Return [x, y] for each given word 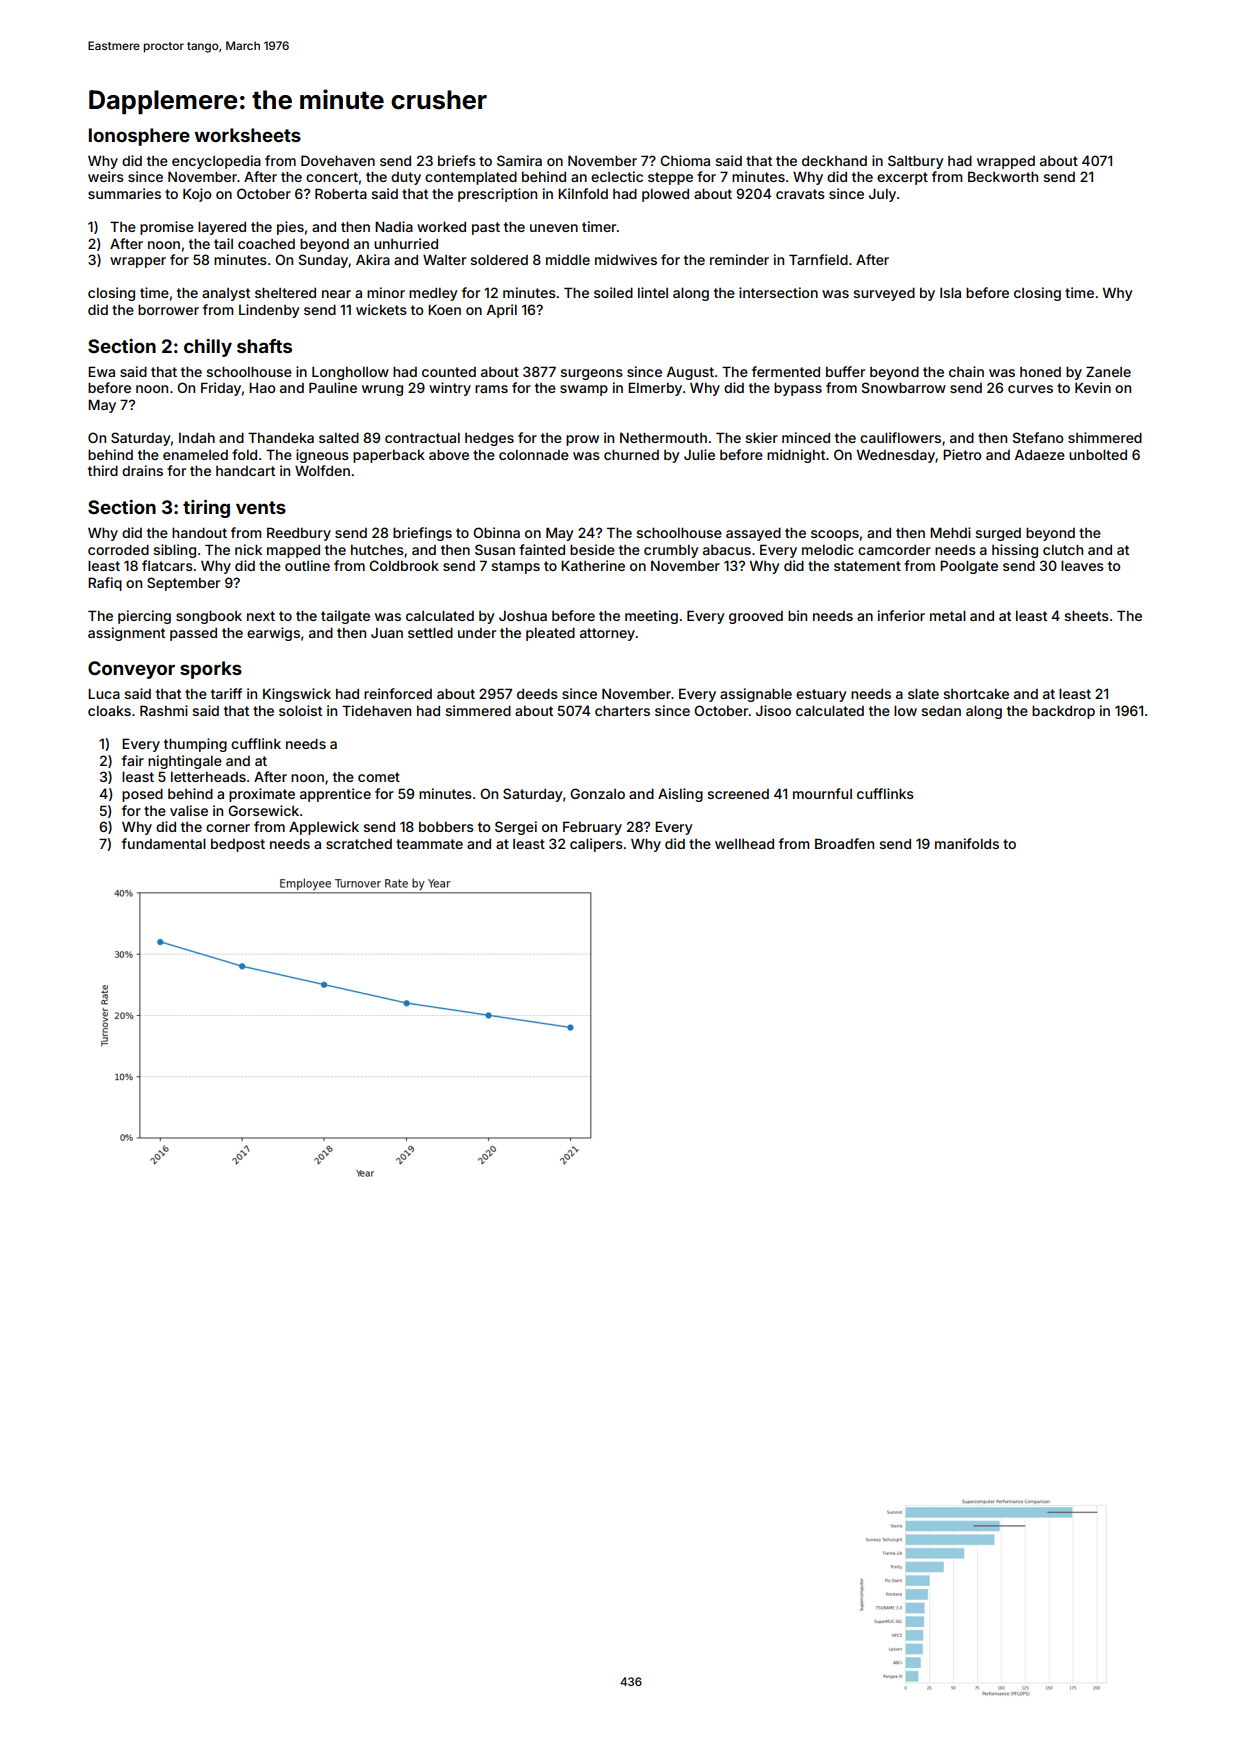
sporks [211, 670]
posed [142, 795]
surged [998, 534]
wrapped [1006, 162]
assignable [756, 695]
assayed [753, 534]
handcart [245, 471]
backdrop [1063, 712]
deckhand [834, 161]
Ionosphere [139, 137]
